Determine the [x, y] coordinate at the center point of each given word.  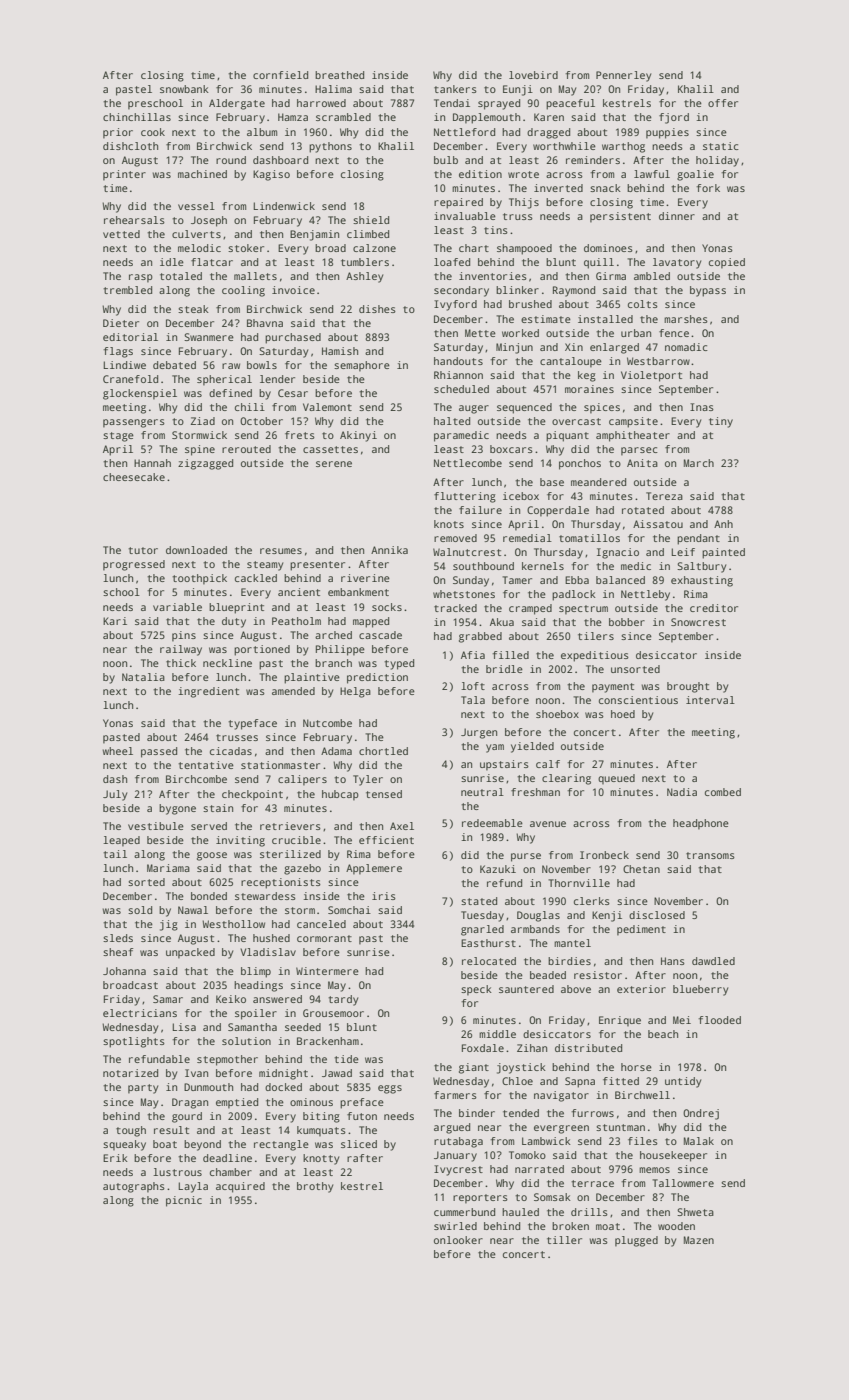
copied [727, 263]
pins [184, 636]
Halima [333, 89]
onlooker [458, 1240]
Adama [336, 751]
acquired [240, 1187]
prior [118, 133]
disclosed [657, 915]
